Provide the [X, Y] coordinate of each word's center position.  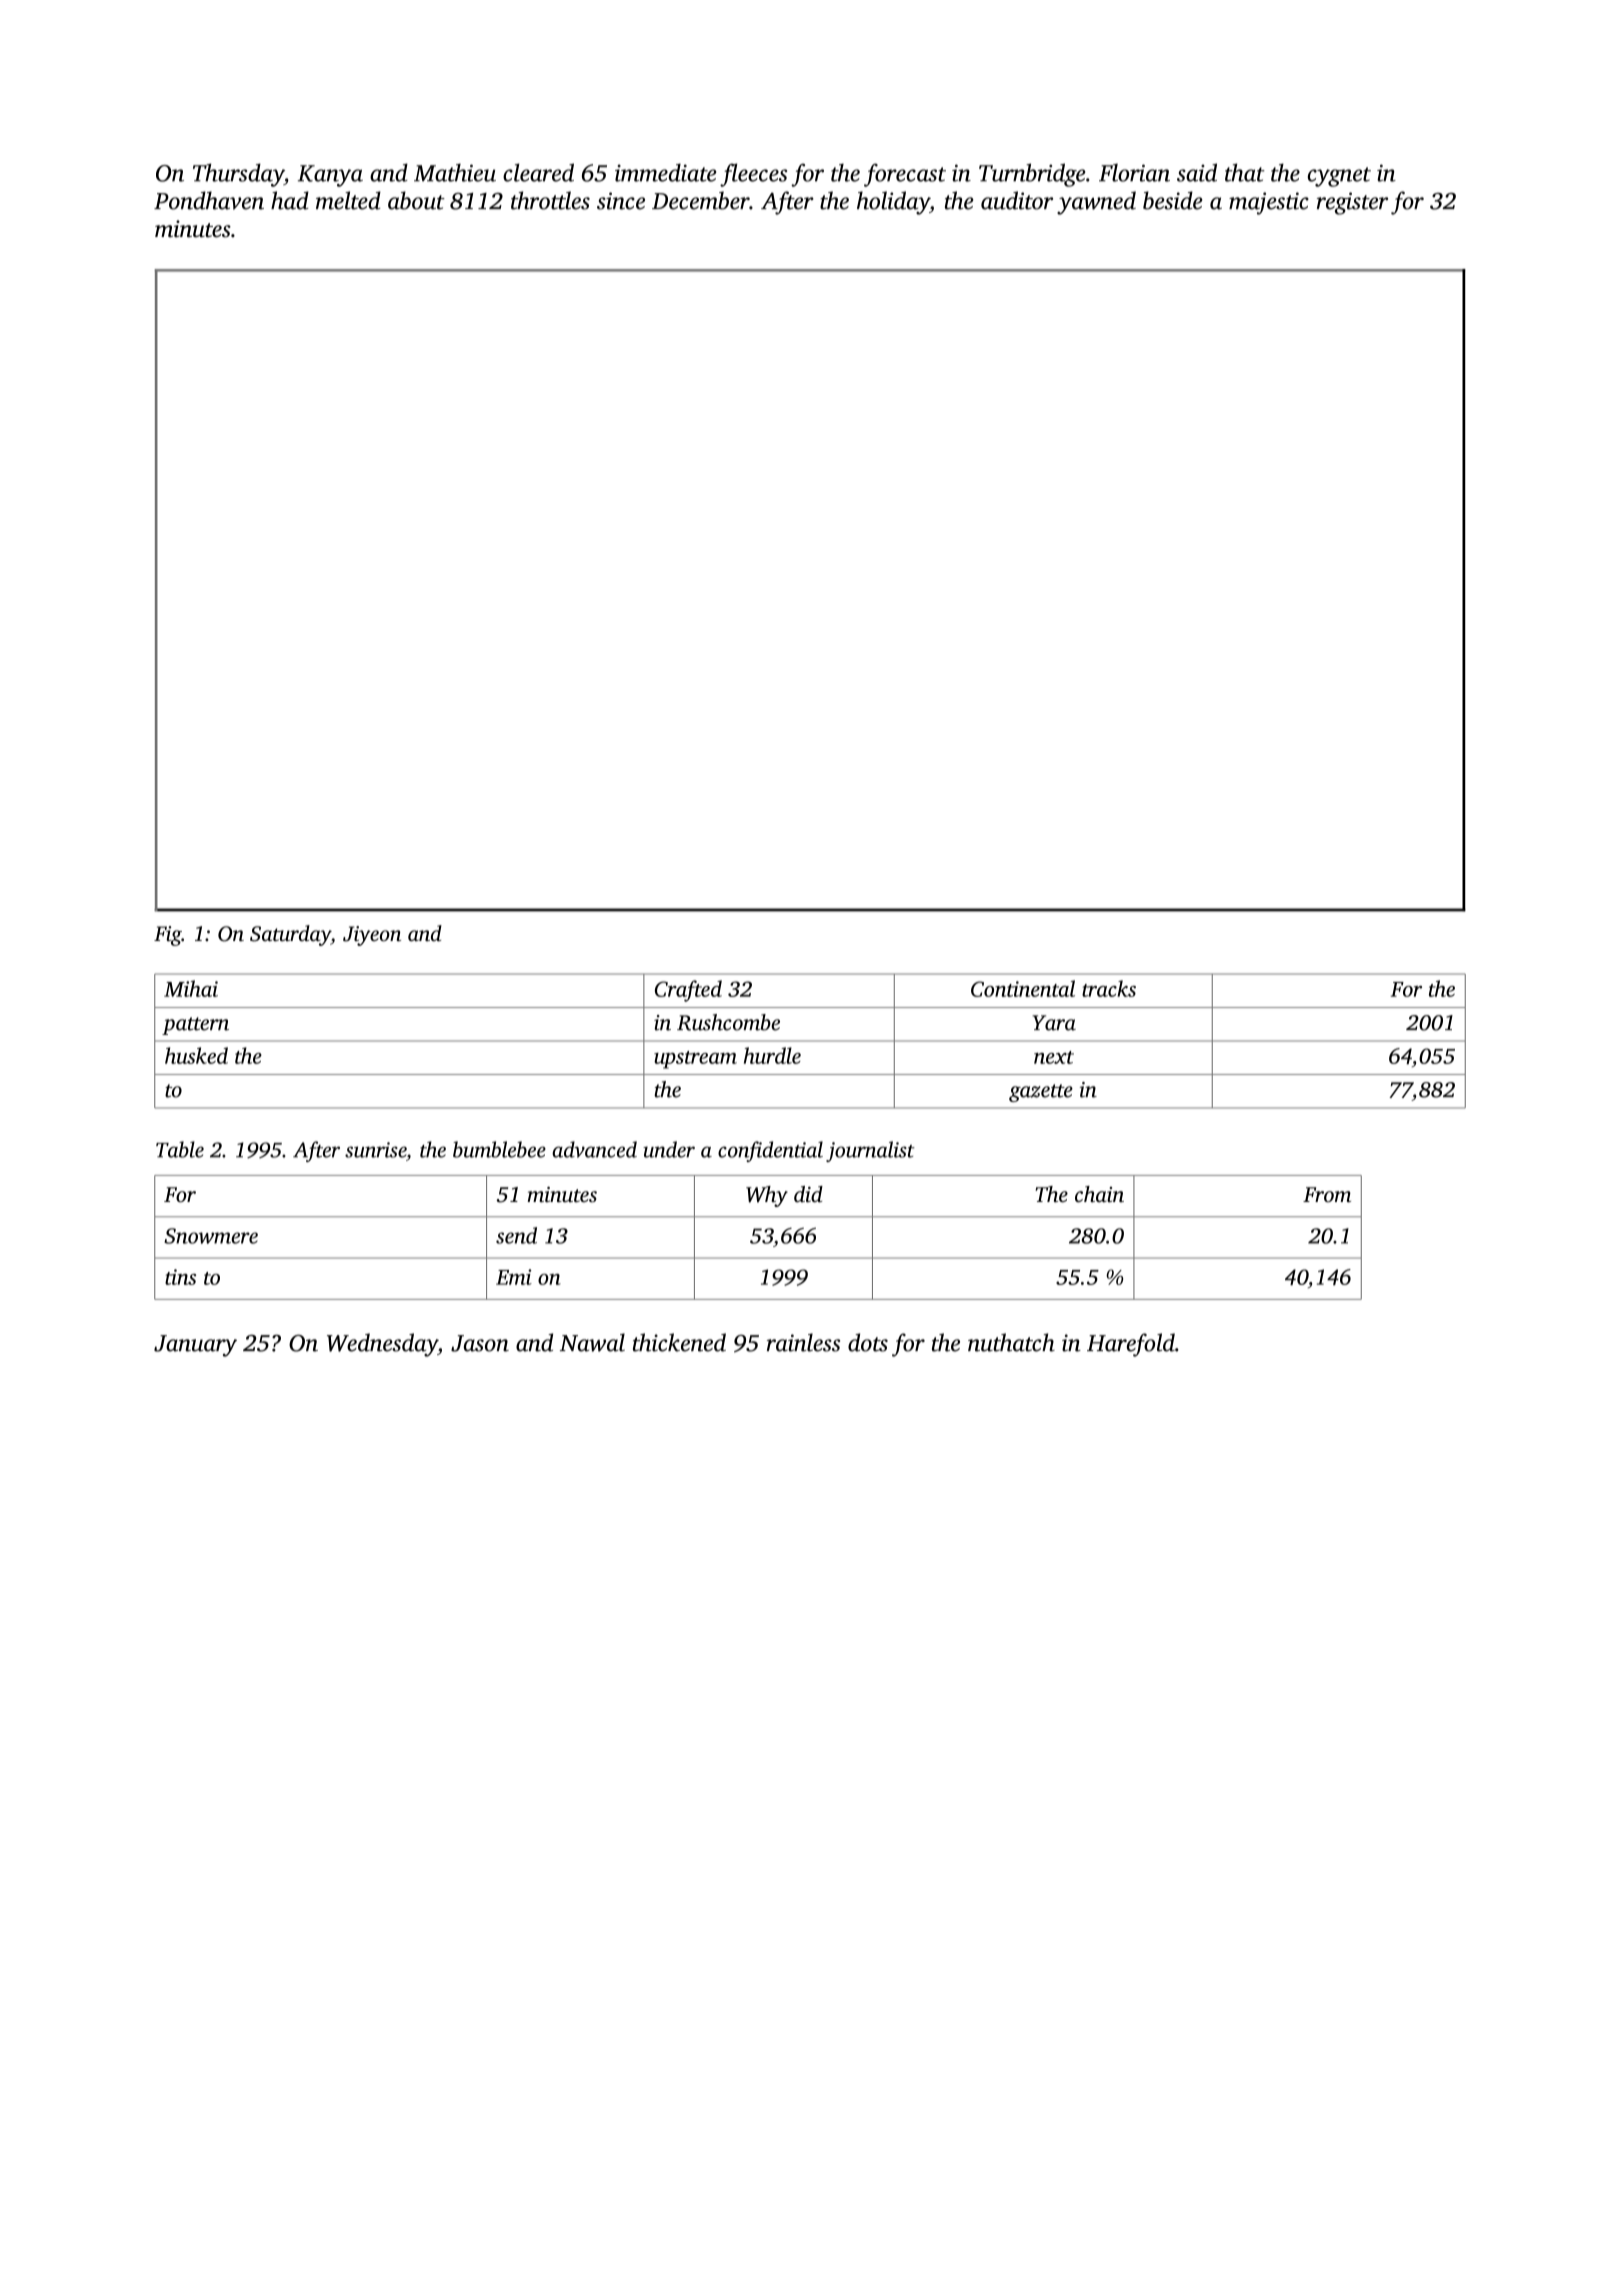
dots [868, 1342]
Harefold [1131, 1345]
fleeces [753, 175]
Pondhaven [209, 200]
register [1352, 203]
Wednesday [382, 1345]
